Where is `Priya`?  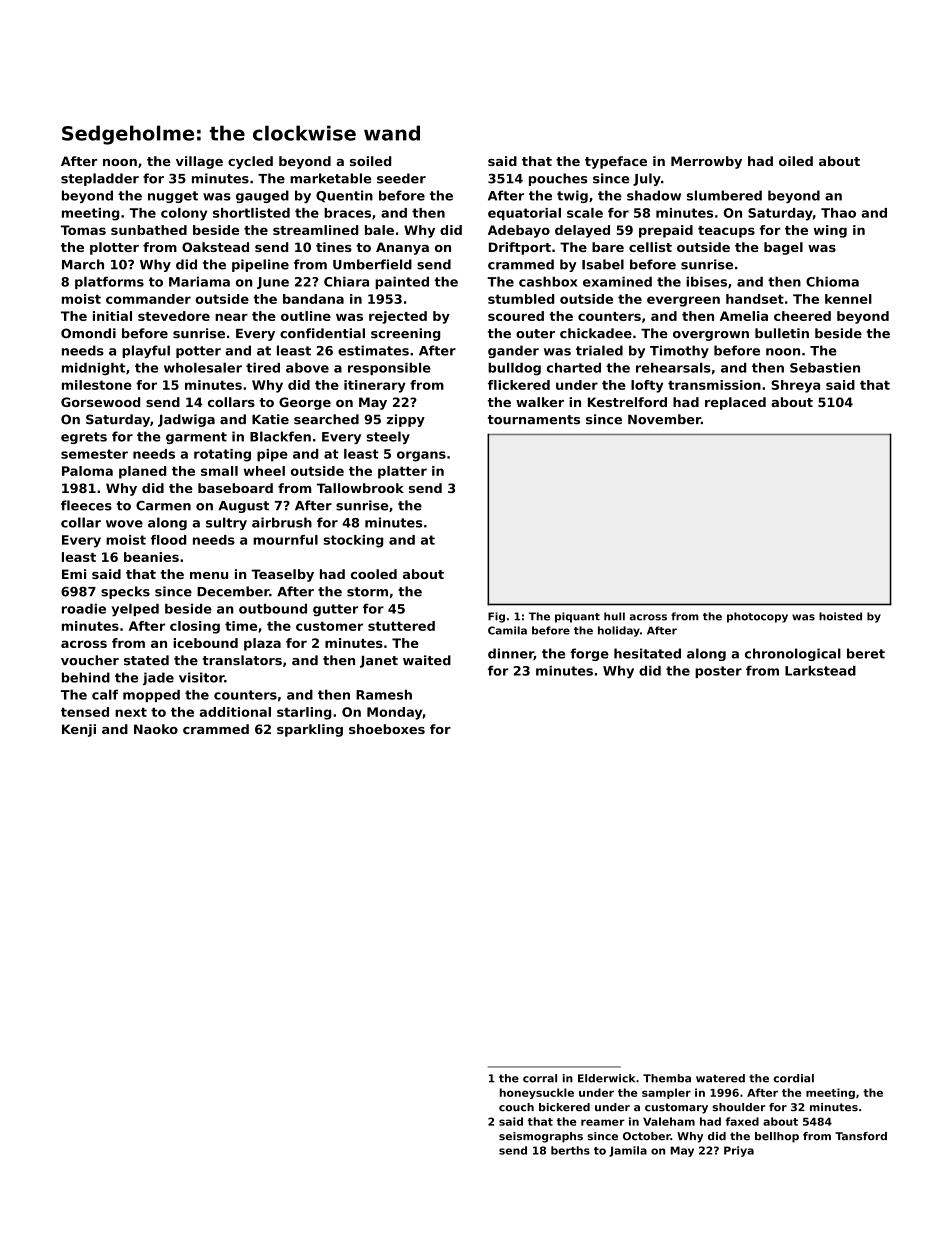
Priya is located at coordinates (739, 1151).
